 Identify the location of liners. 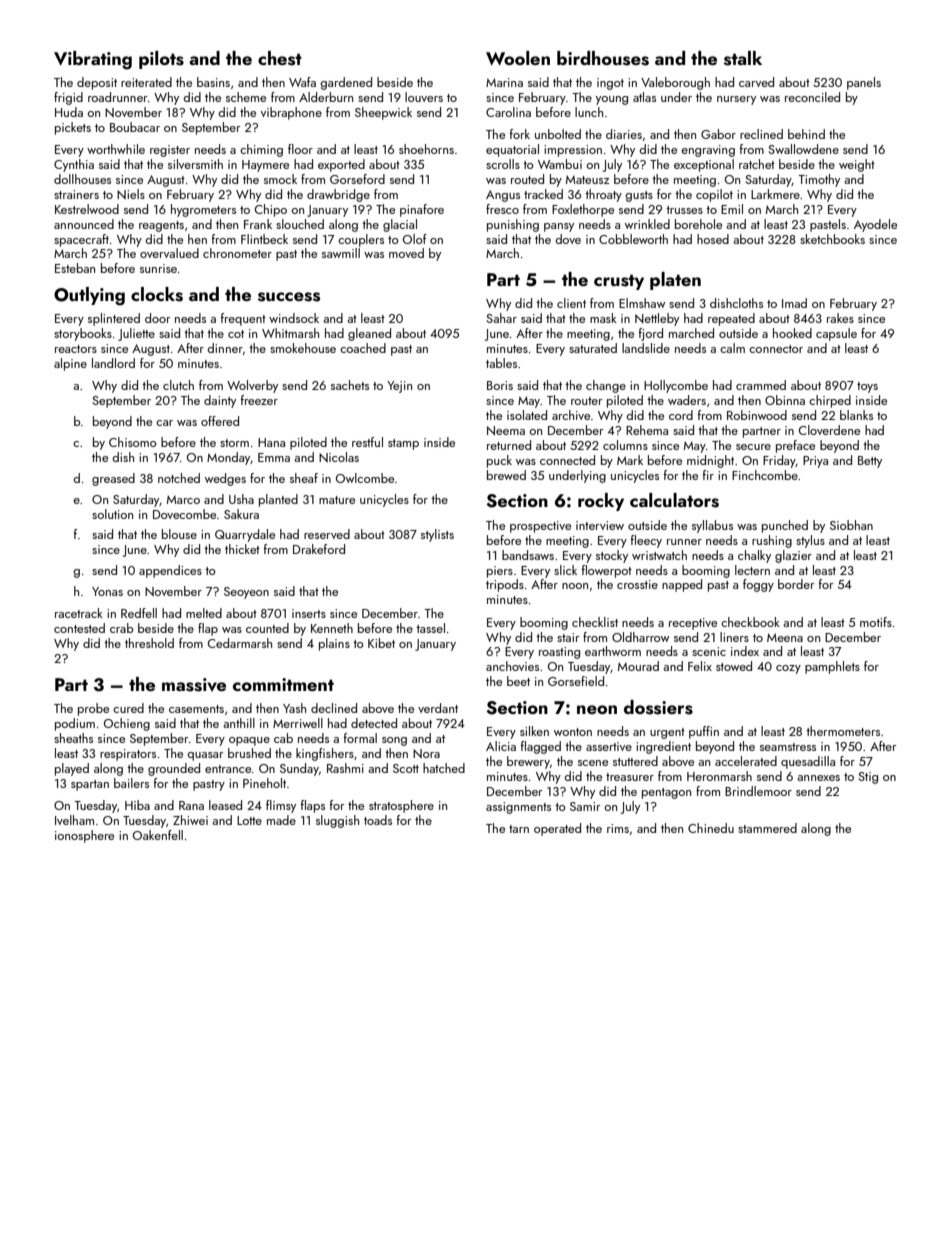
(734, 637).
